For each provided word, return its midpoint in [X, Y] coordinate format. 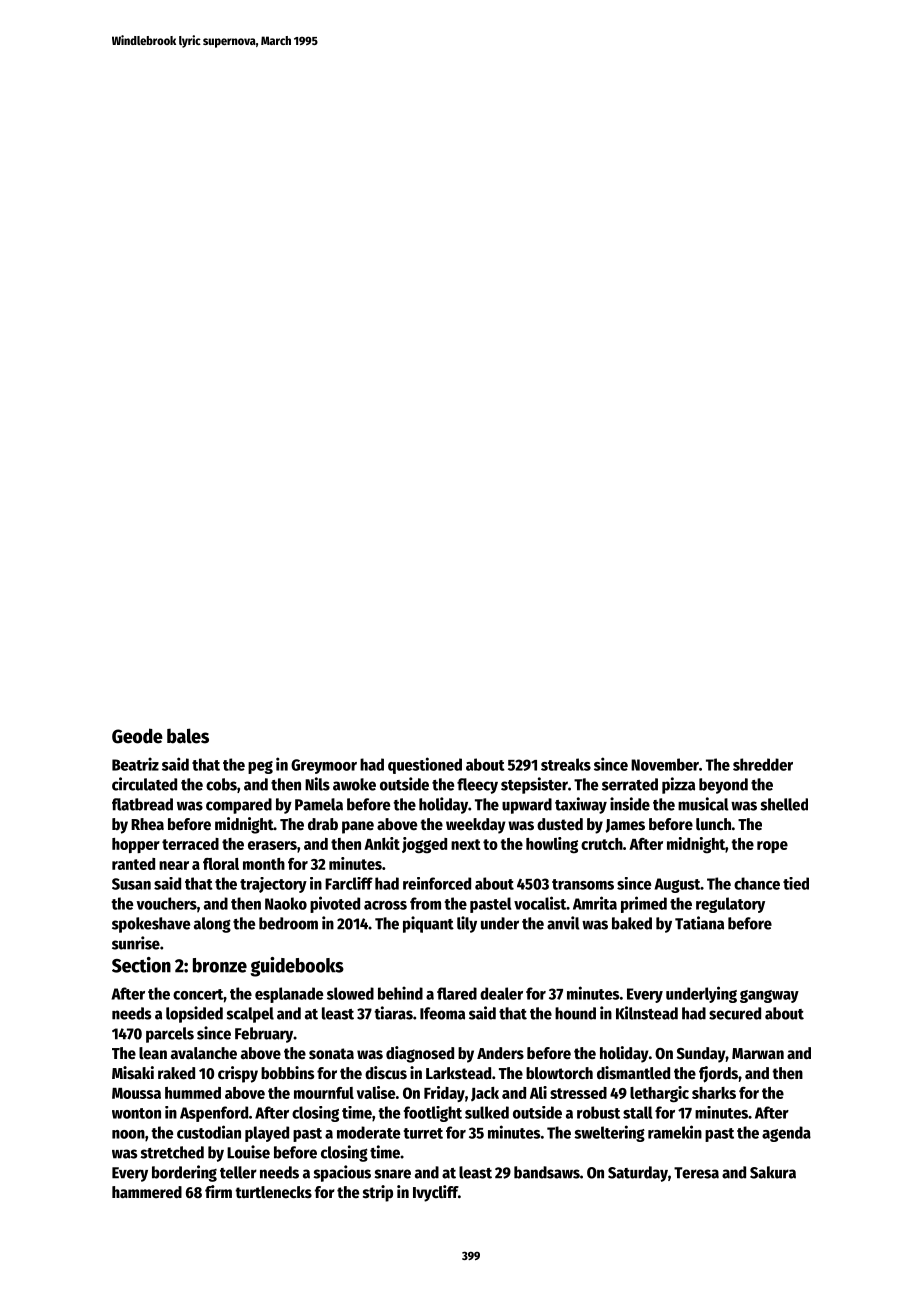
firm [218, 1191]
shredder [763, 764]
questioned [425, 765]
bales [188, 736]
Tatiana [699, 923]
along [212, 925]
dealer [501, 993]
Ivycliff [435, 1193]
